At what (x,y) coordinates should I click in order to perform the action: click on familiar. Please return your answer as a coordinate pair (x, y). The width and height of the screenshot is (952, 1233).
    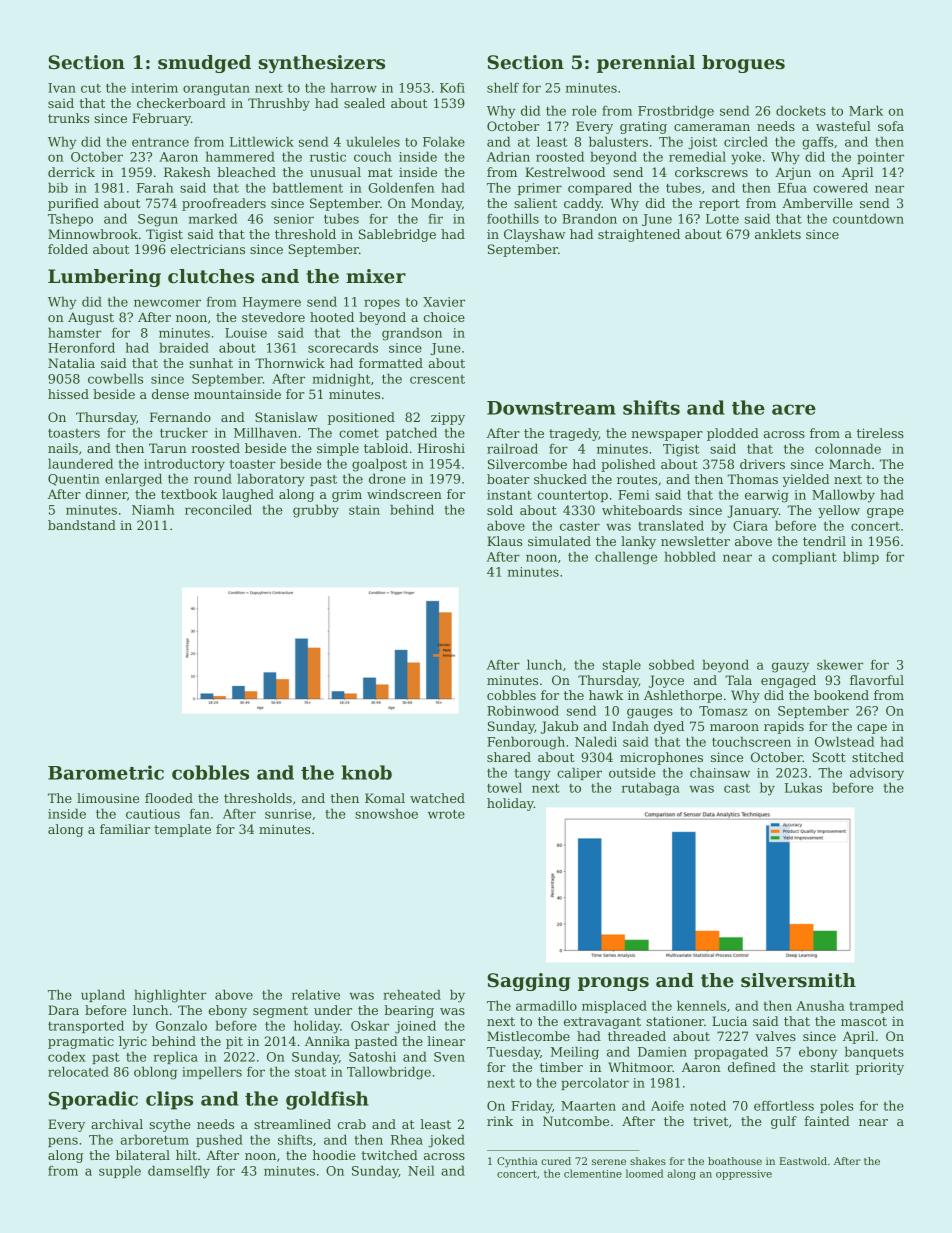
    Looking at the image, I should click on (125, 829).
